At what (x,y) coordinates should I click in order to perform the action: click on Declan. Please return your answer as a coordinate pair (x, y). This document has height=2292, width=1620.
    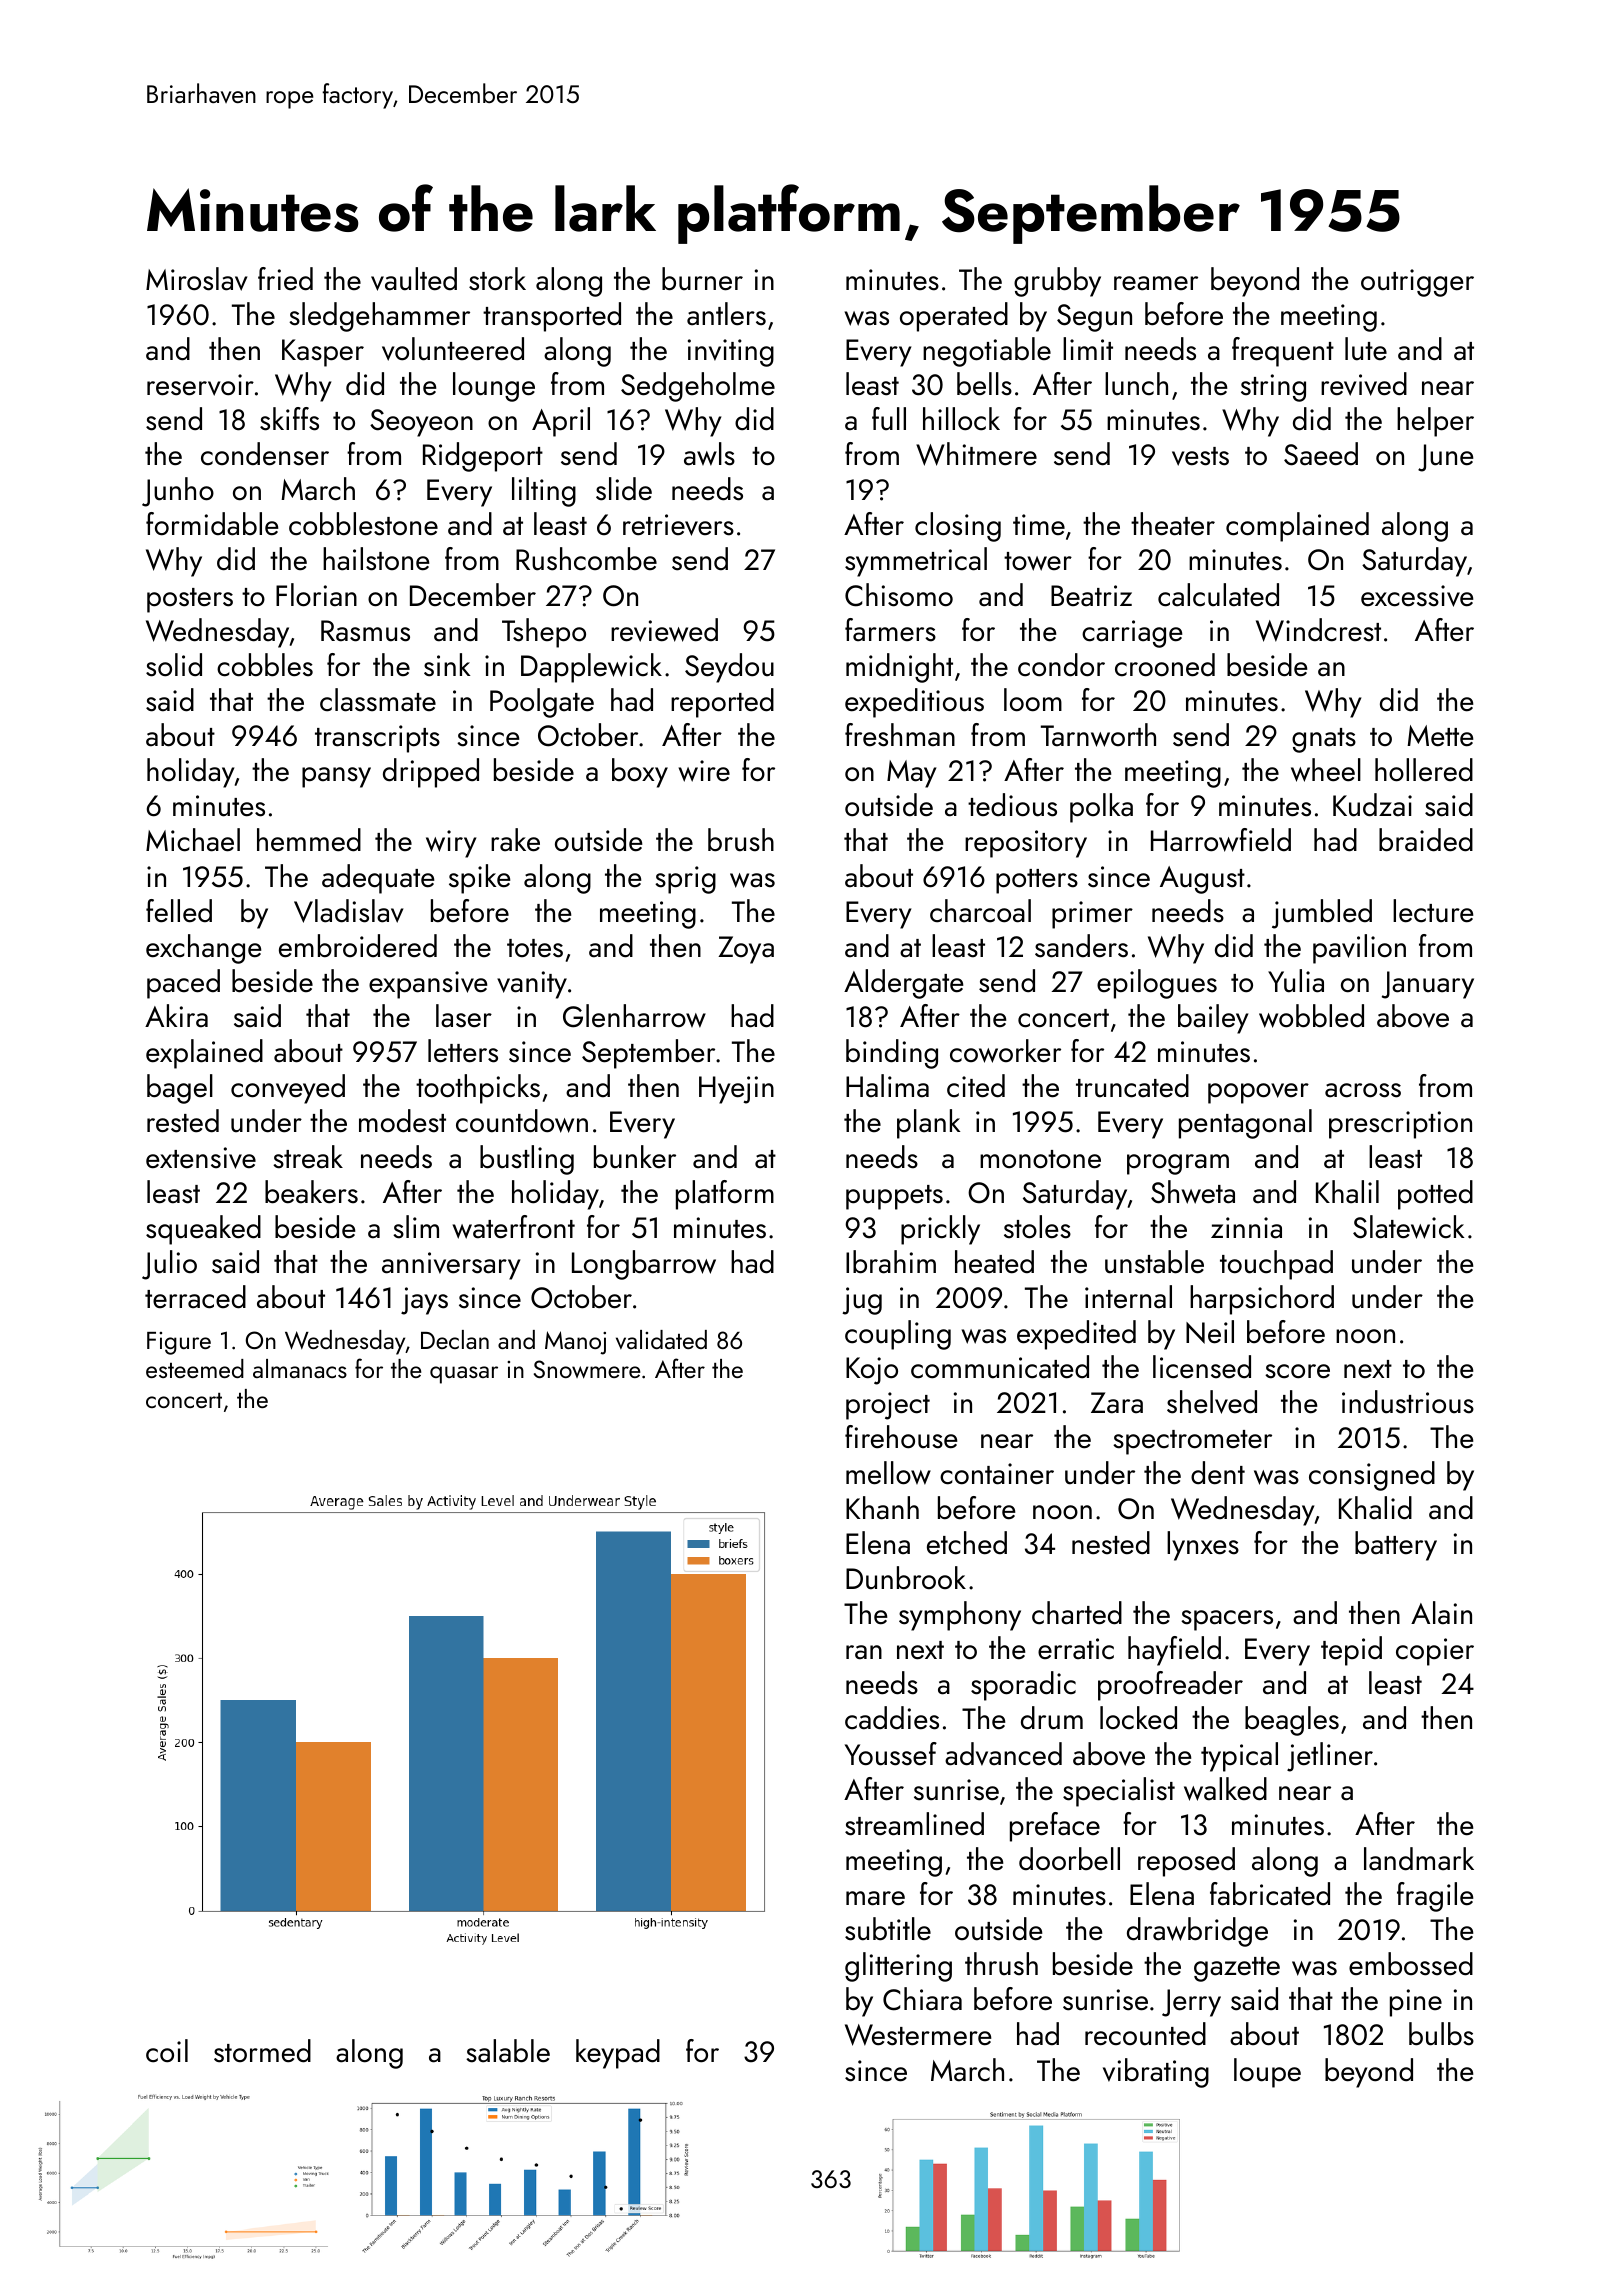
    Looking at the image, I should click on (455, 1339).
